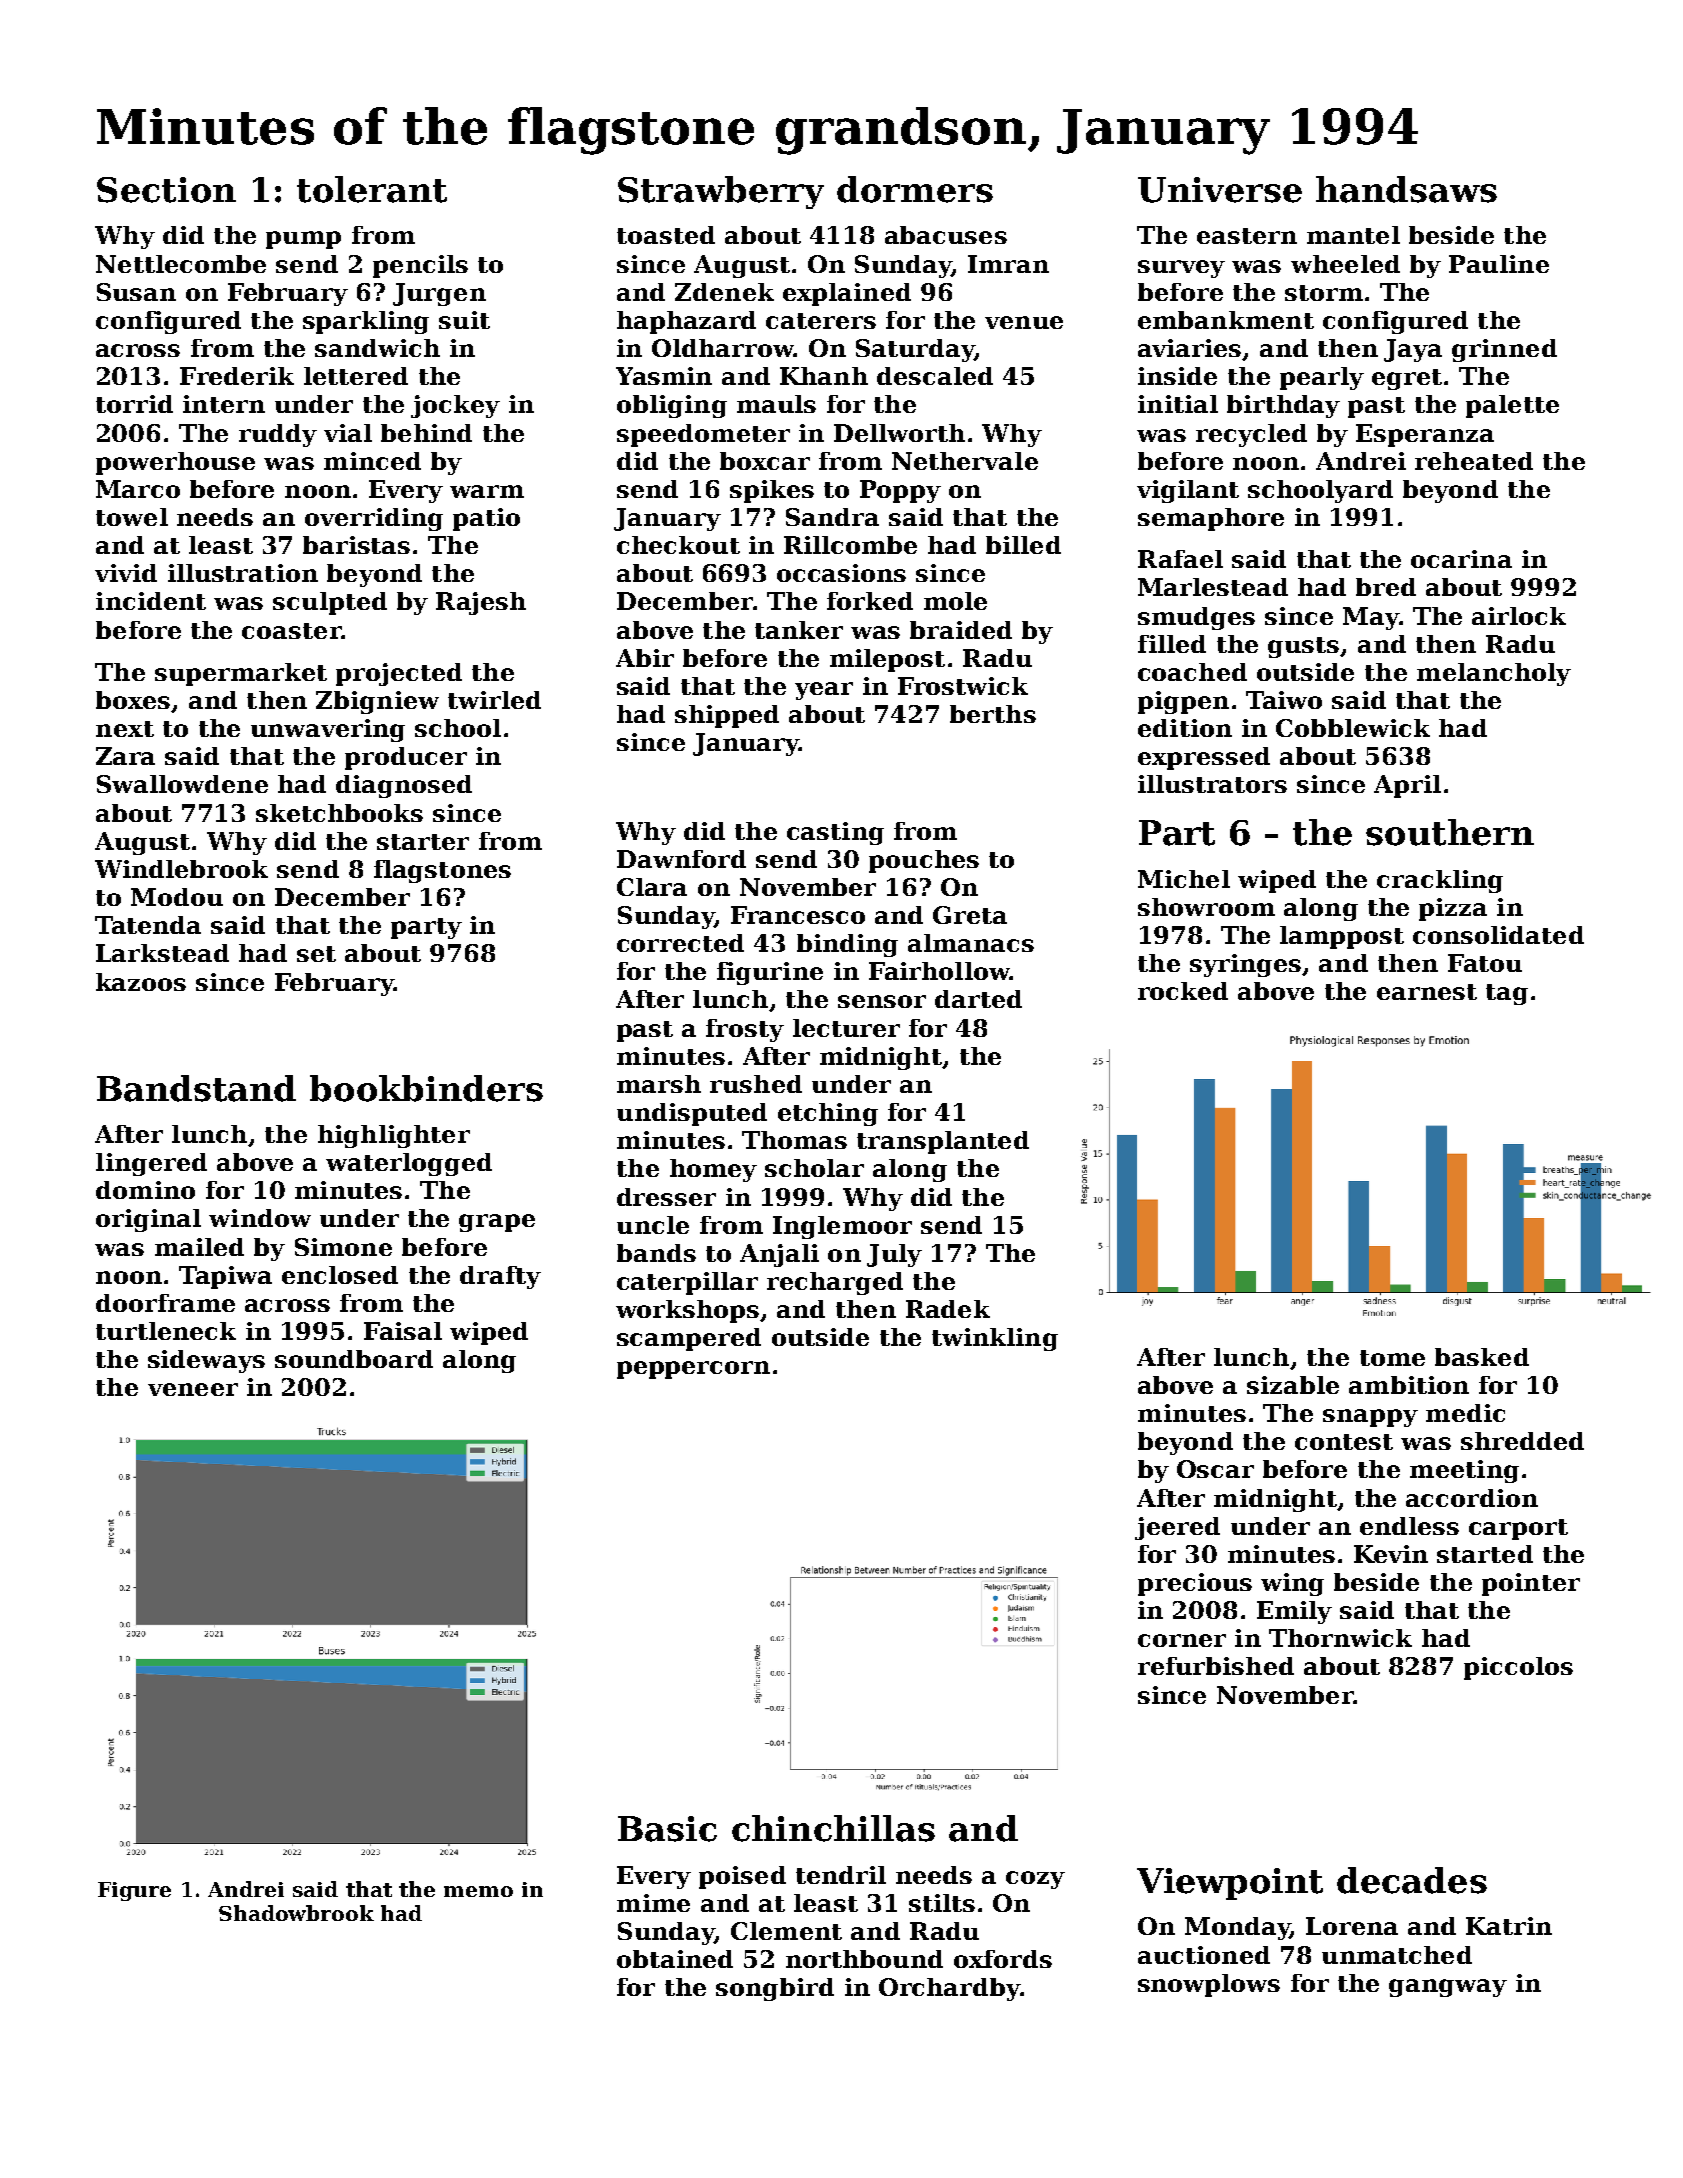 Image resolution: width=1683 pixels, height=2178 pixels. I want to click on handsaws, so click(1406, 189).
